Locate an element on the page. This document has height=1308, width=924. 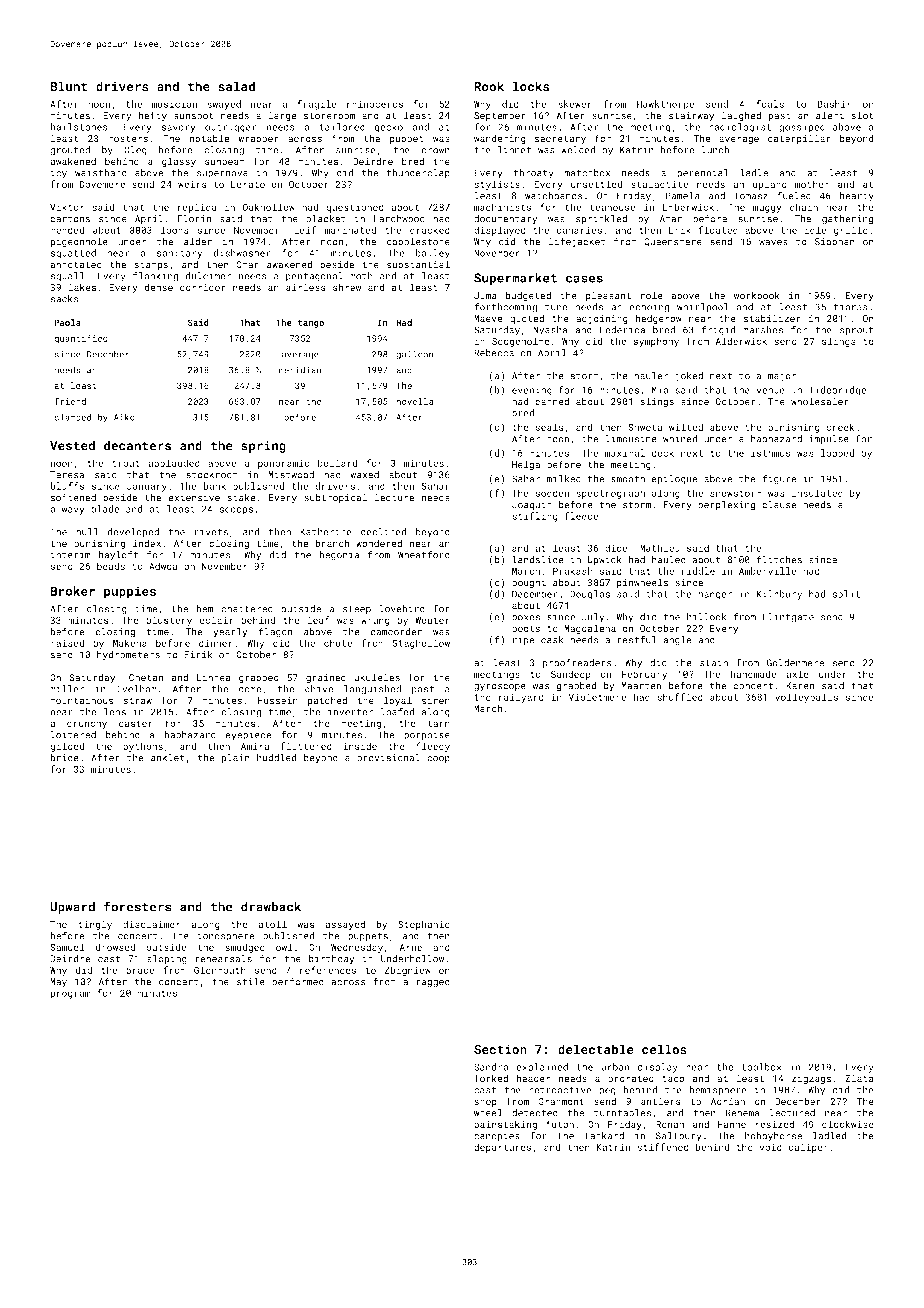
ragged is located at coordinates (433, 983).
